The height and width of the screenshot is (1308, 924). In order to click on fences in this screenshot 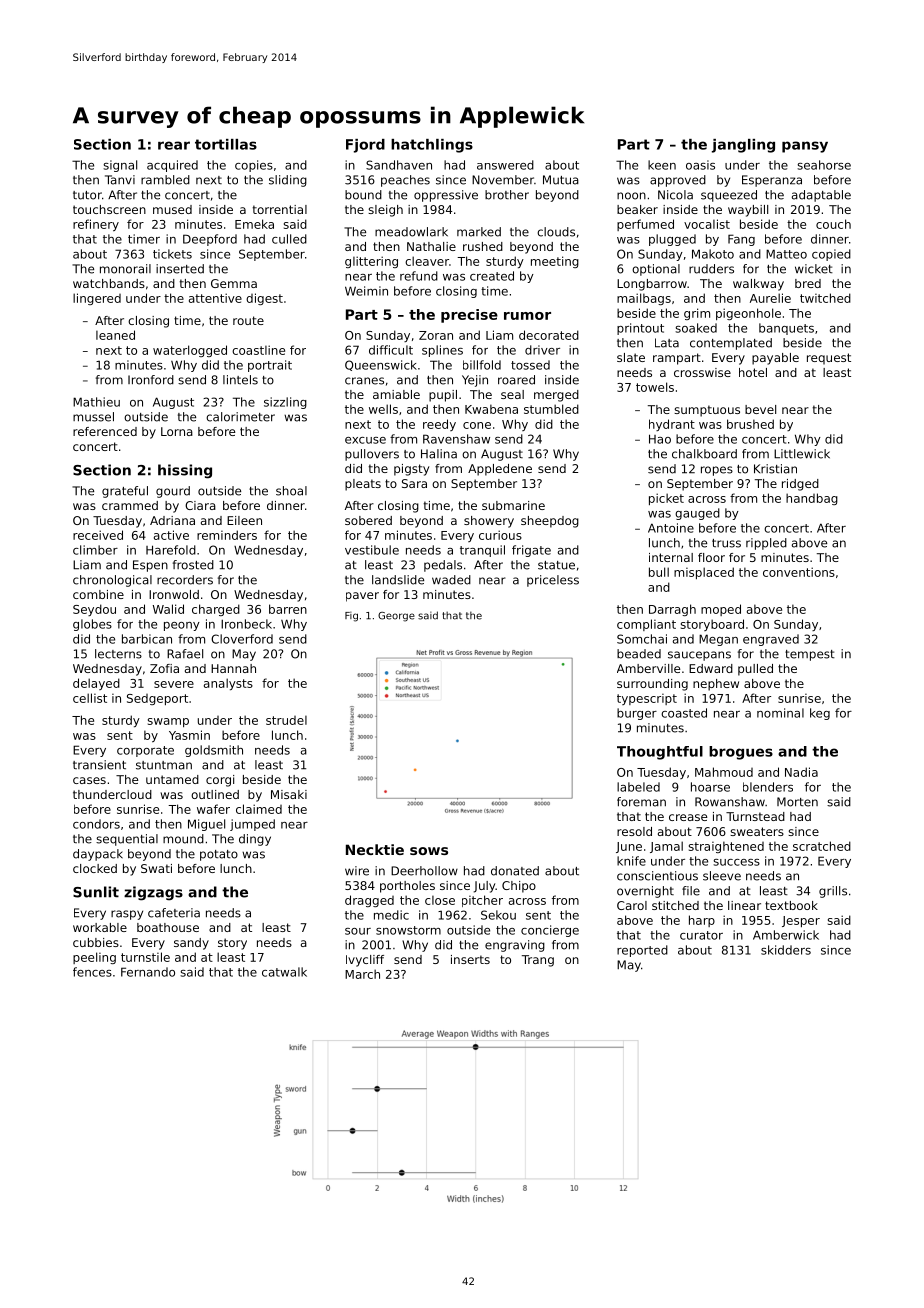, I will do `click(92, 972)`.
